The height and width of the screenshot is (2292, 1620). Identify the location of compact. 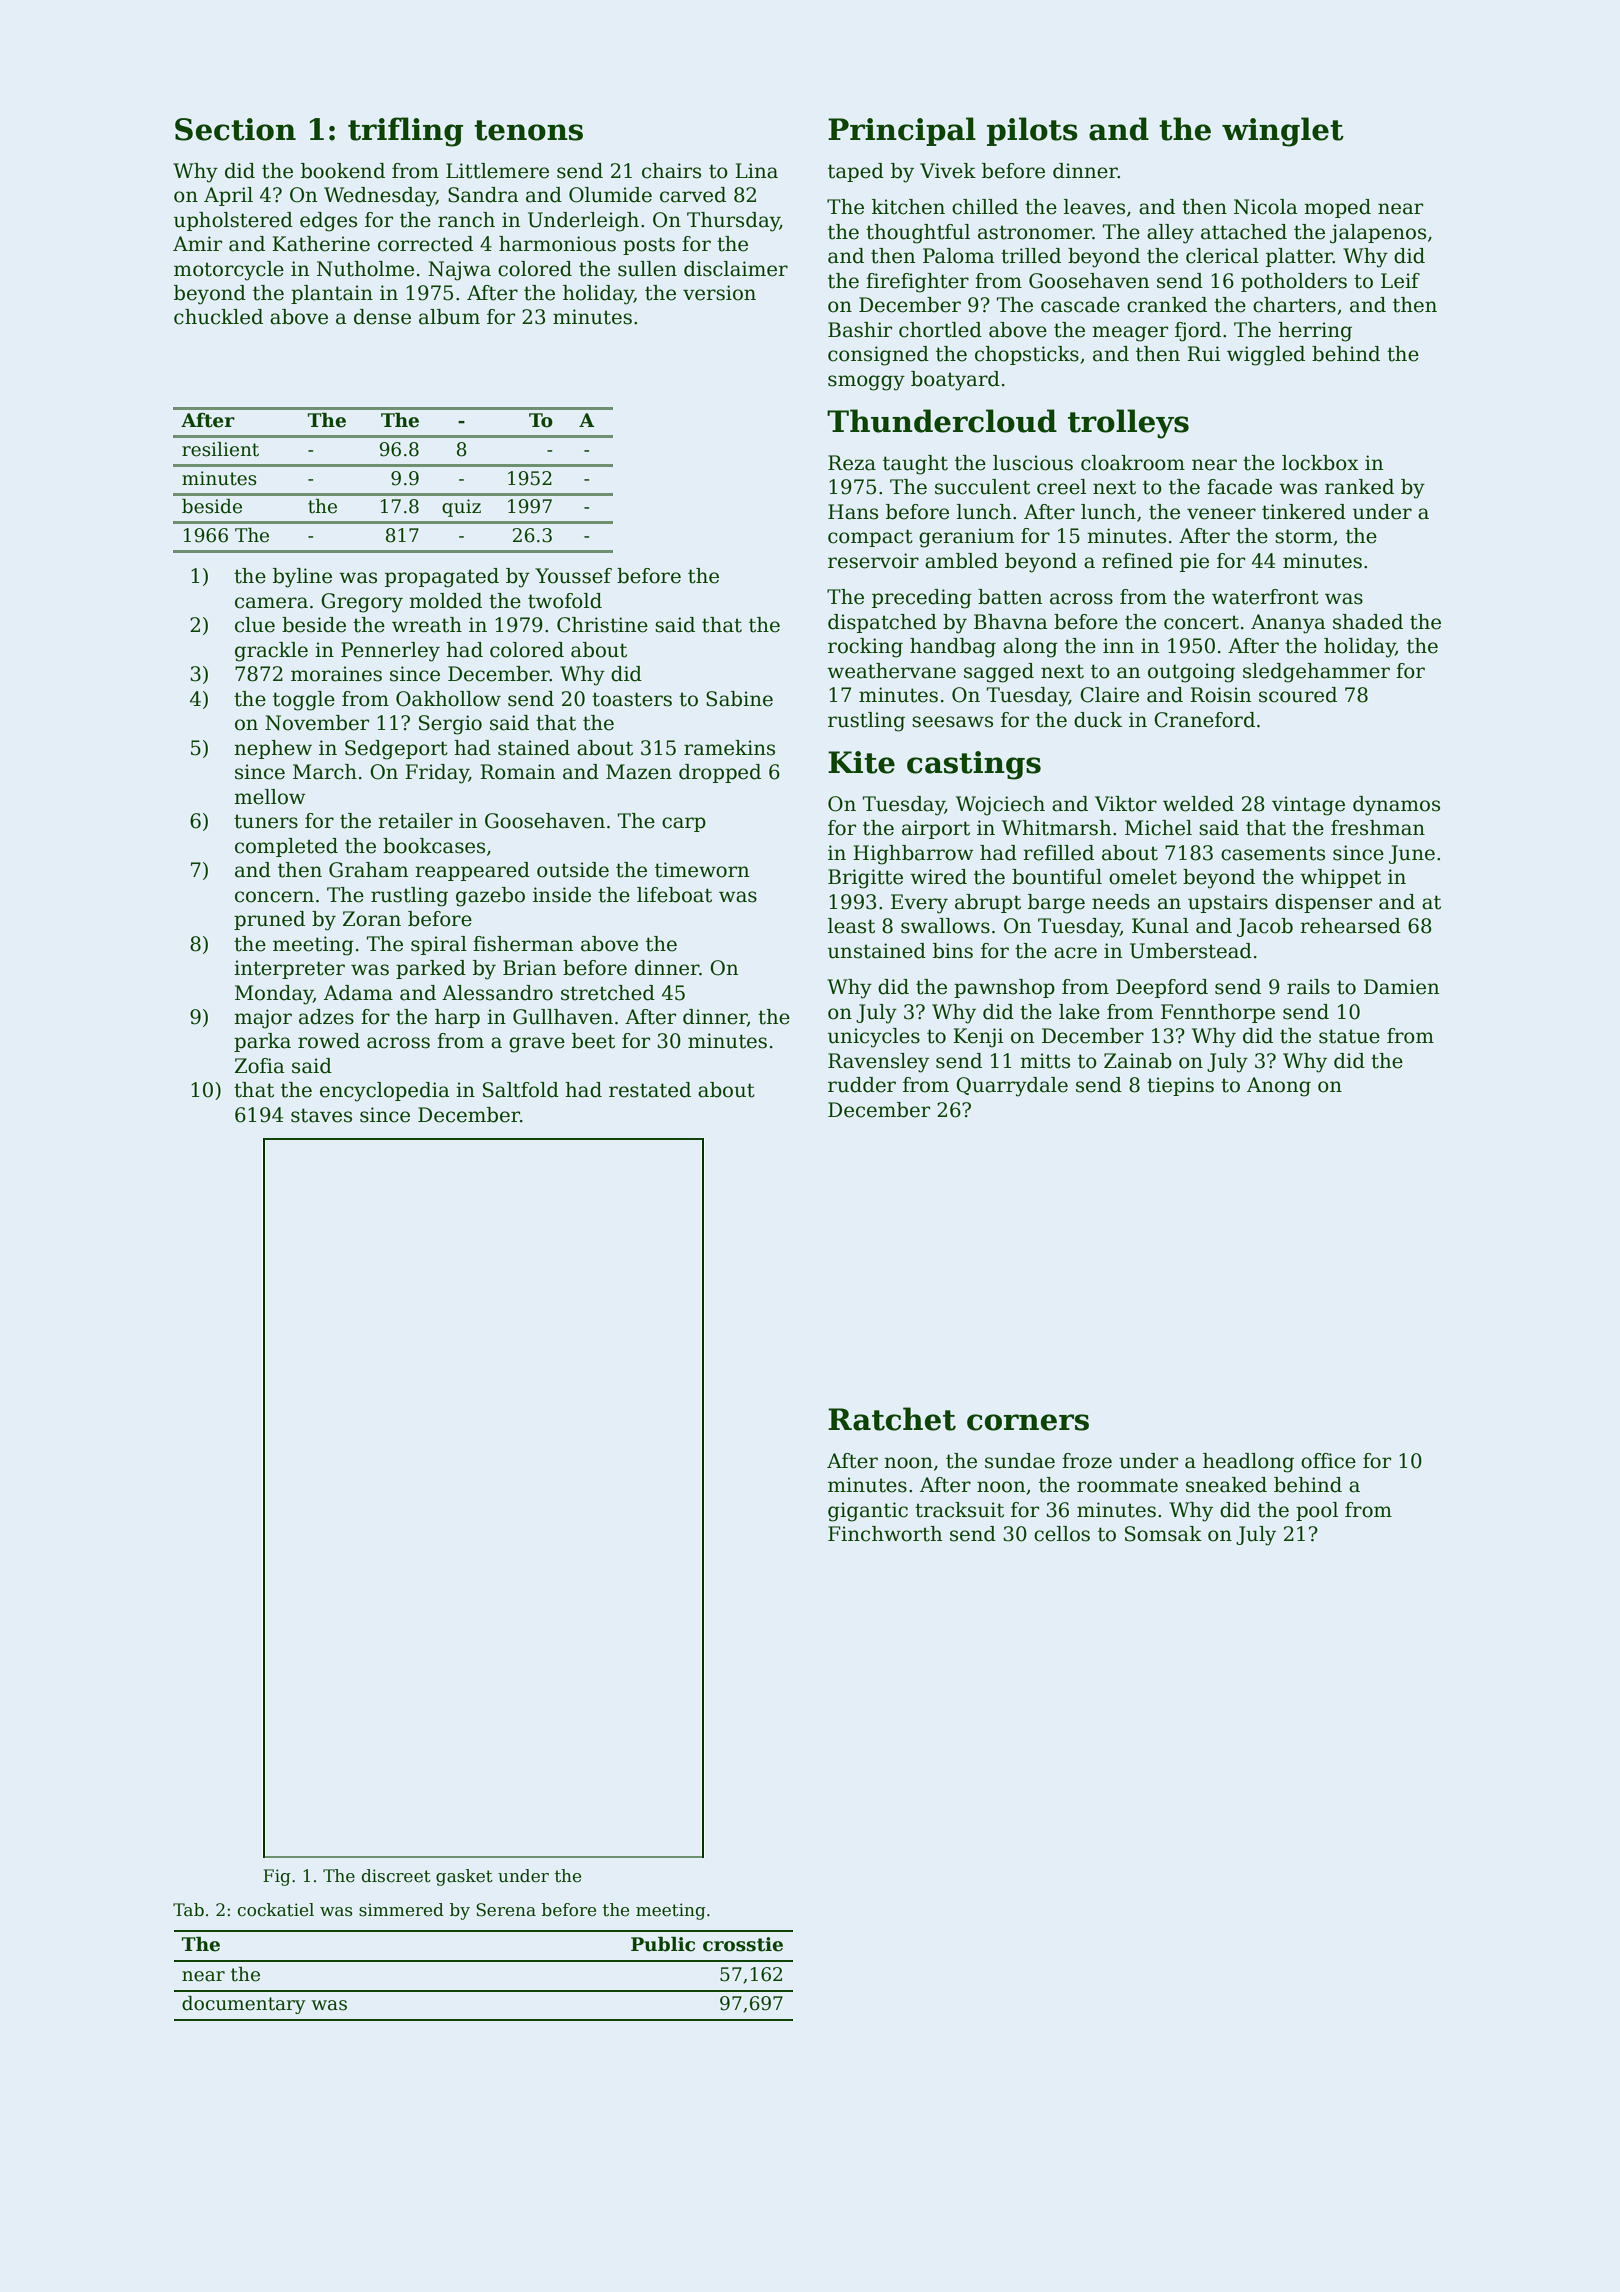
(870, 538).
